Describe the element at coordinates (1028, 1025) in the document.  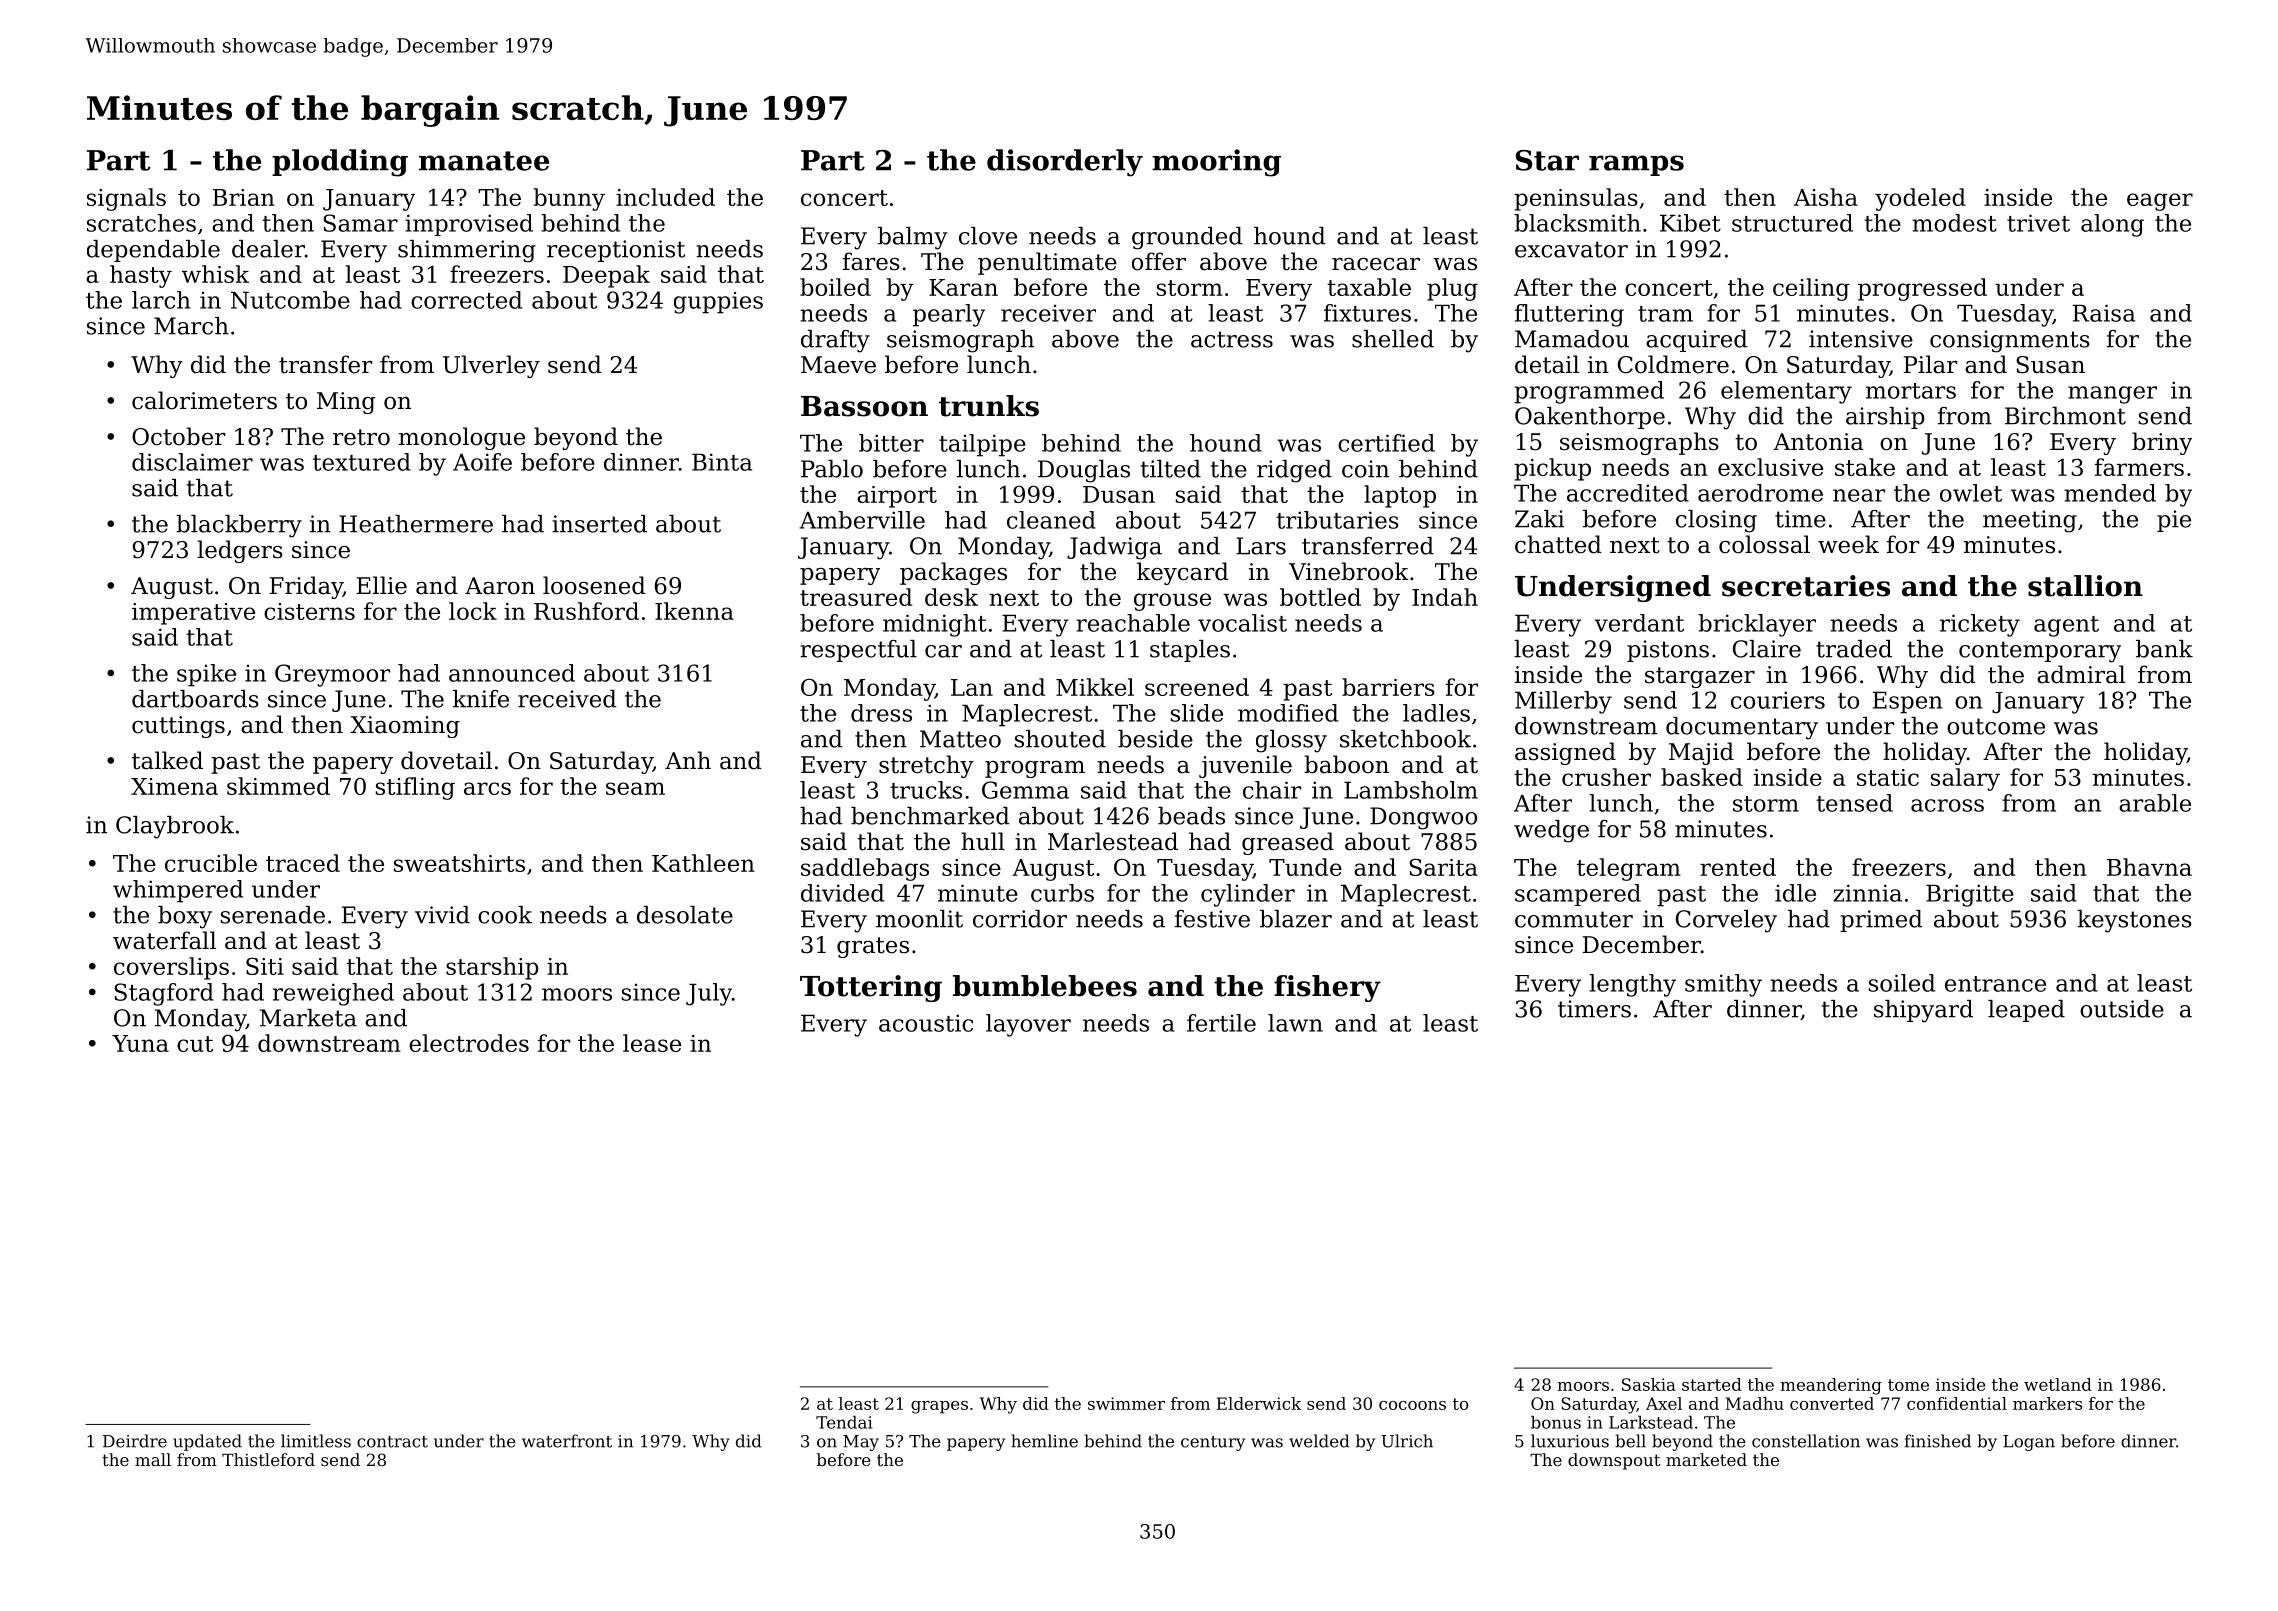
I see `layover` at that location.
